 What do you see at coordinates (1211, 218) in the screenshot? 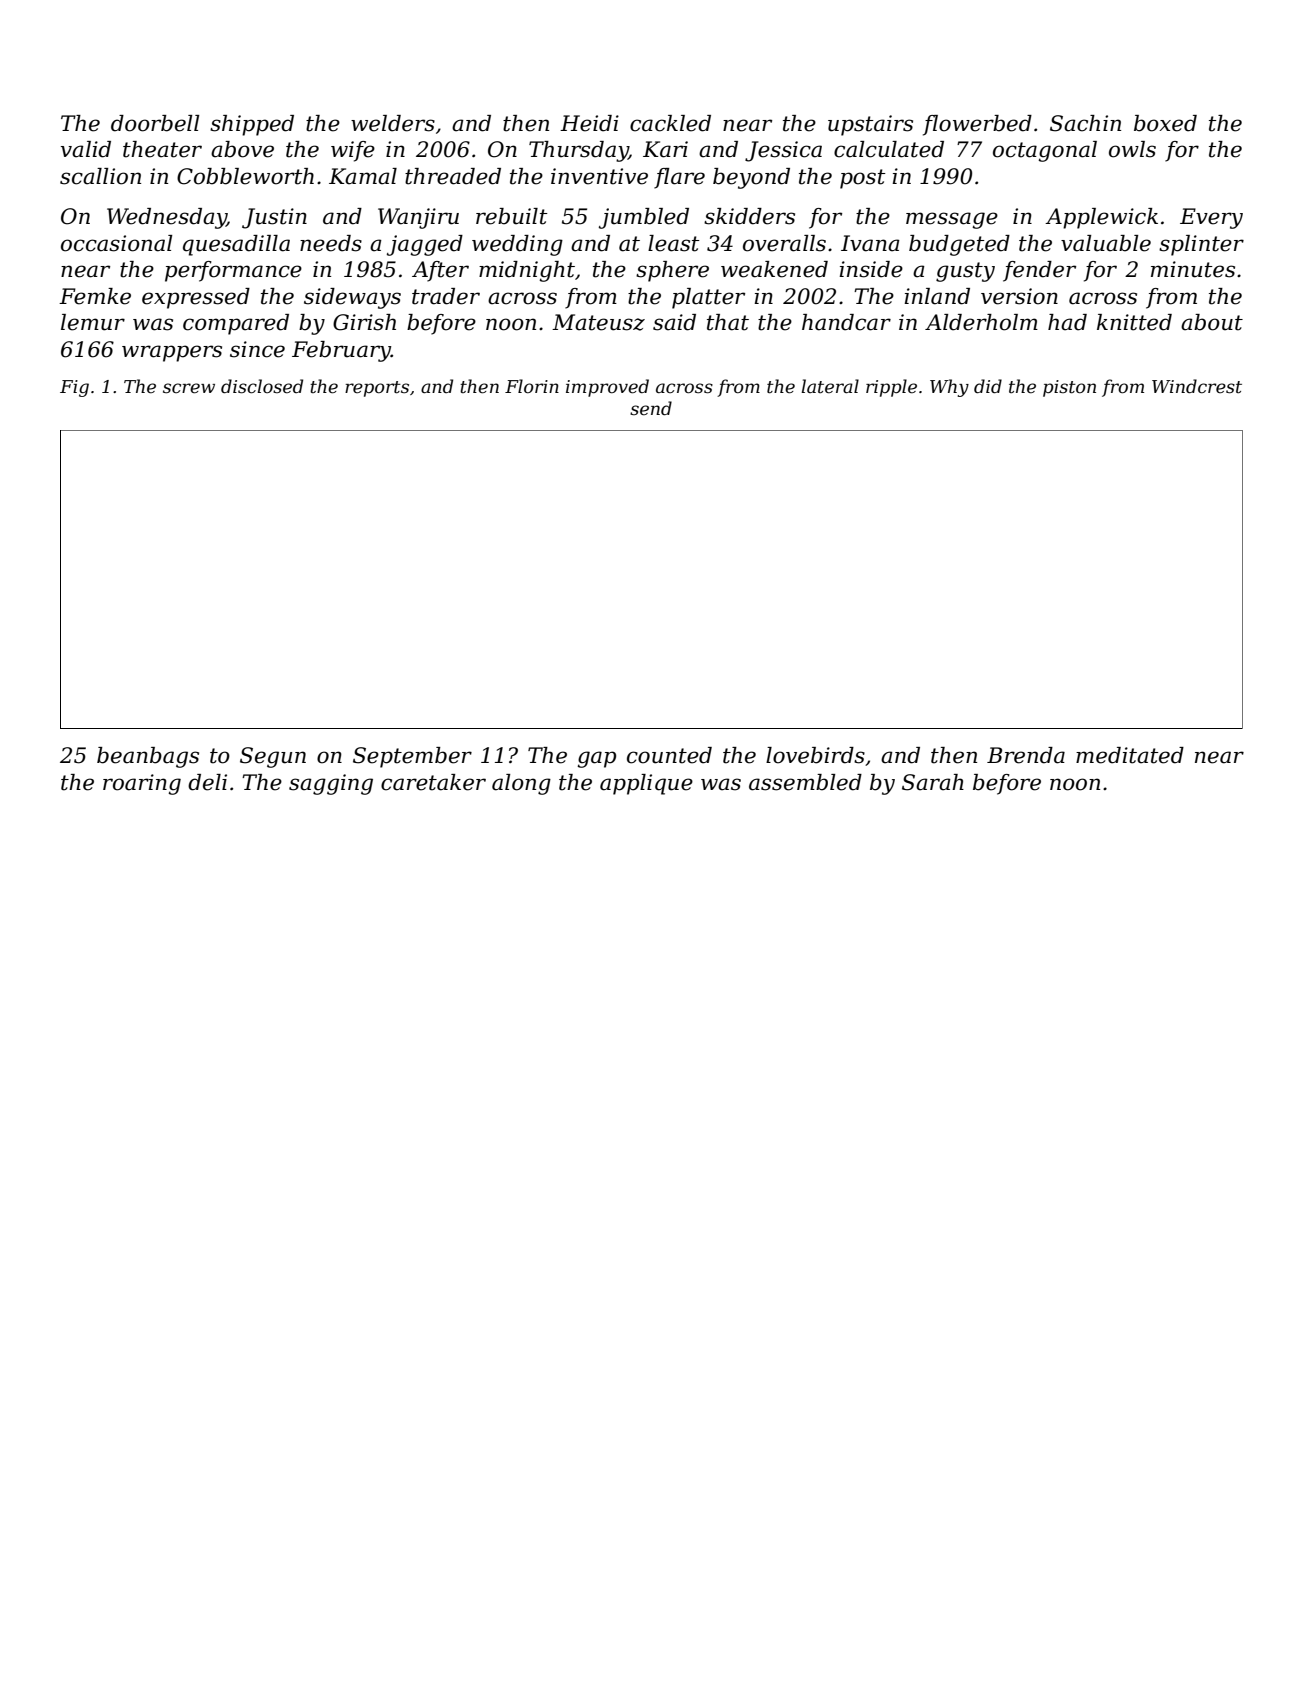
I see `Every` at bounding box center [1211, 218].
